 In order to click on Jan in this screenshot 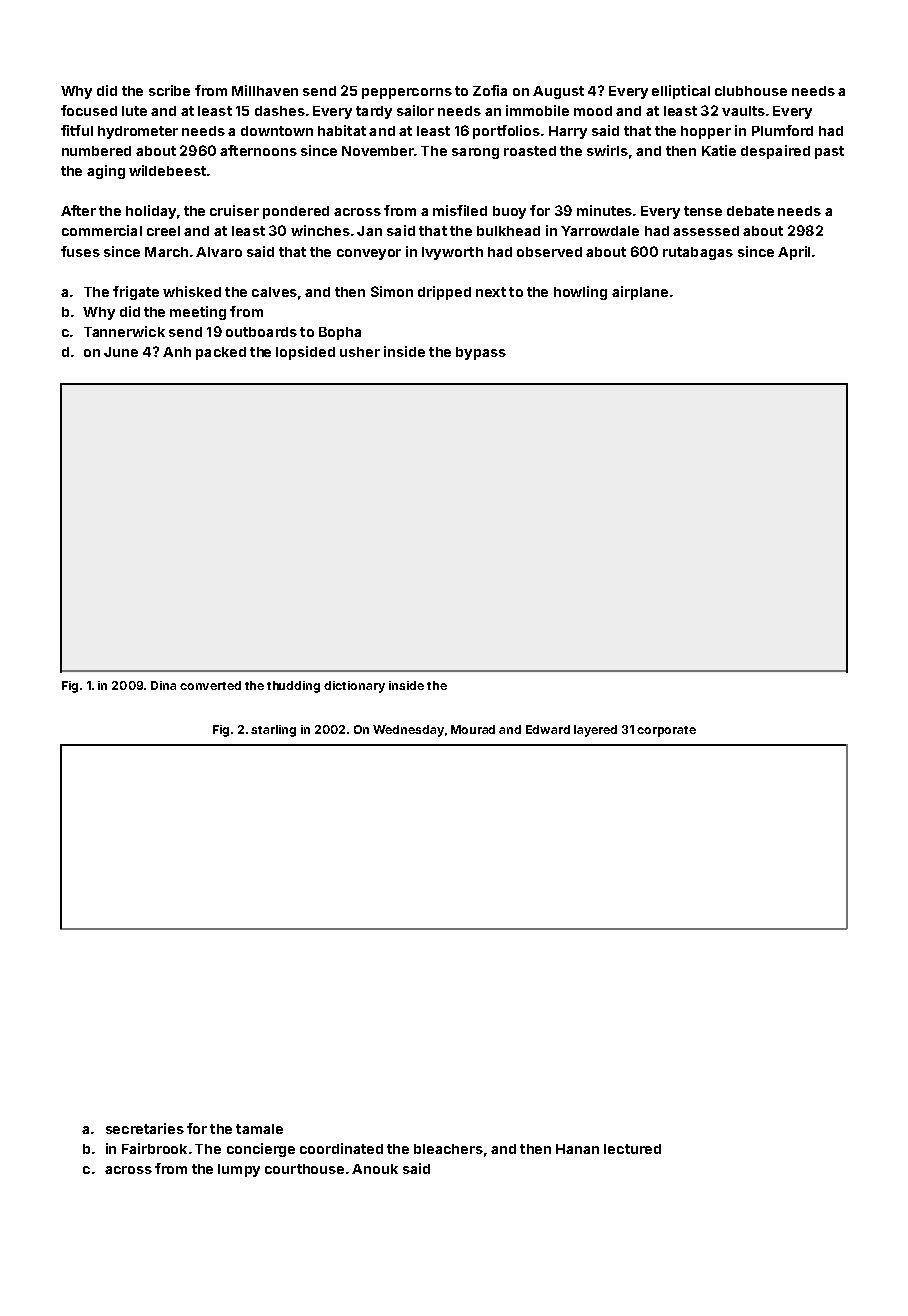, I will do `click(369, 231)`.
